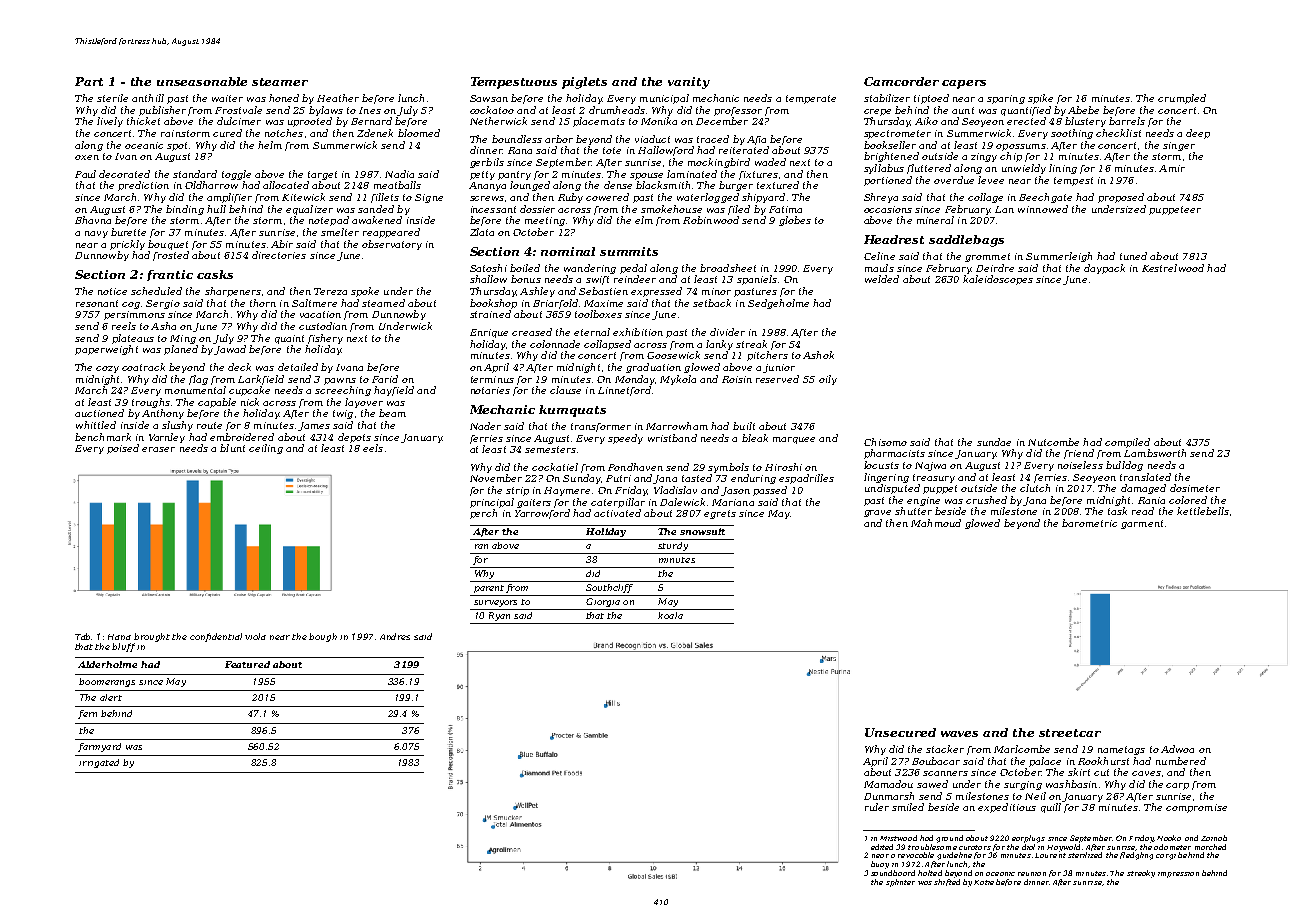 The width and height of the screenshot is (1308, 924). What do you see at coordinates (216, 637) in the screenshot?
I see `confidential` at bounding box center [216, 637].
